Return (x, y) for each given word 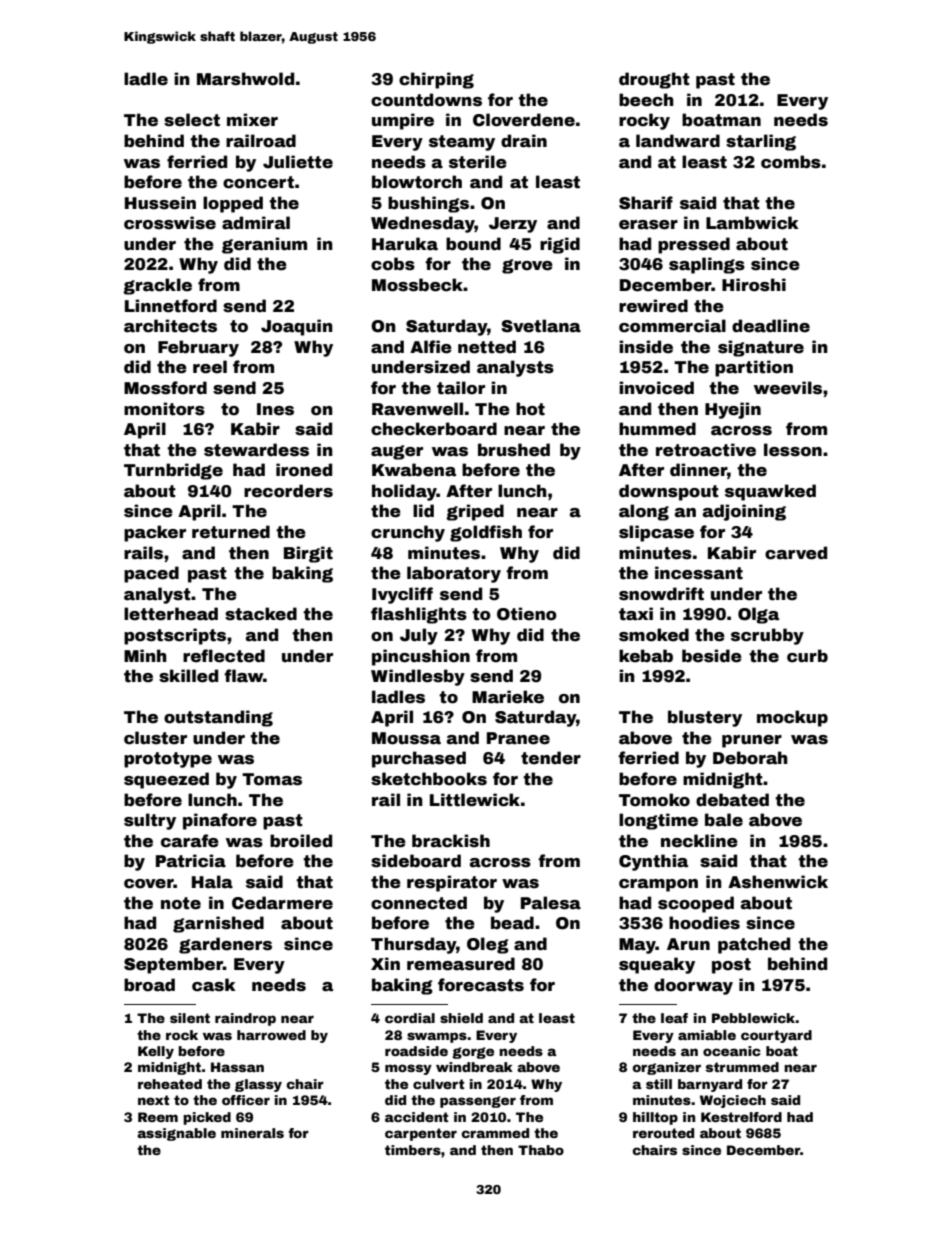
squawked (770, 492)
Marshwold (245, 79)
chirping (436, 80)
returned (231, 532)
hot (530, 409)
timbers (413, 1150)
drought (654, 80)
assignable (176, 1134)
